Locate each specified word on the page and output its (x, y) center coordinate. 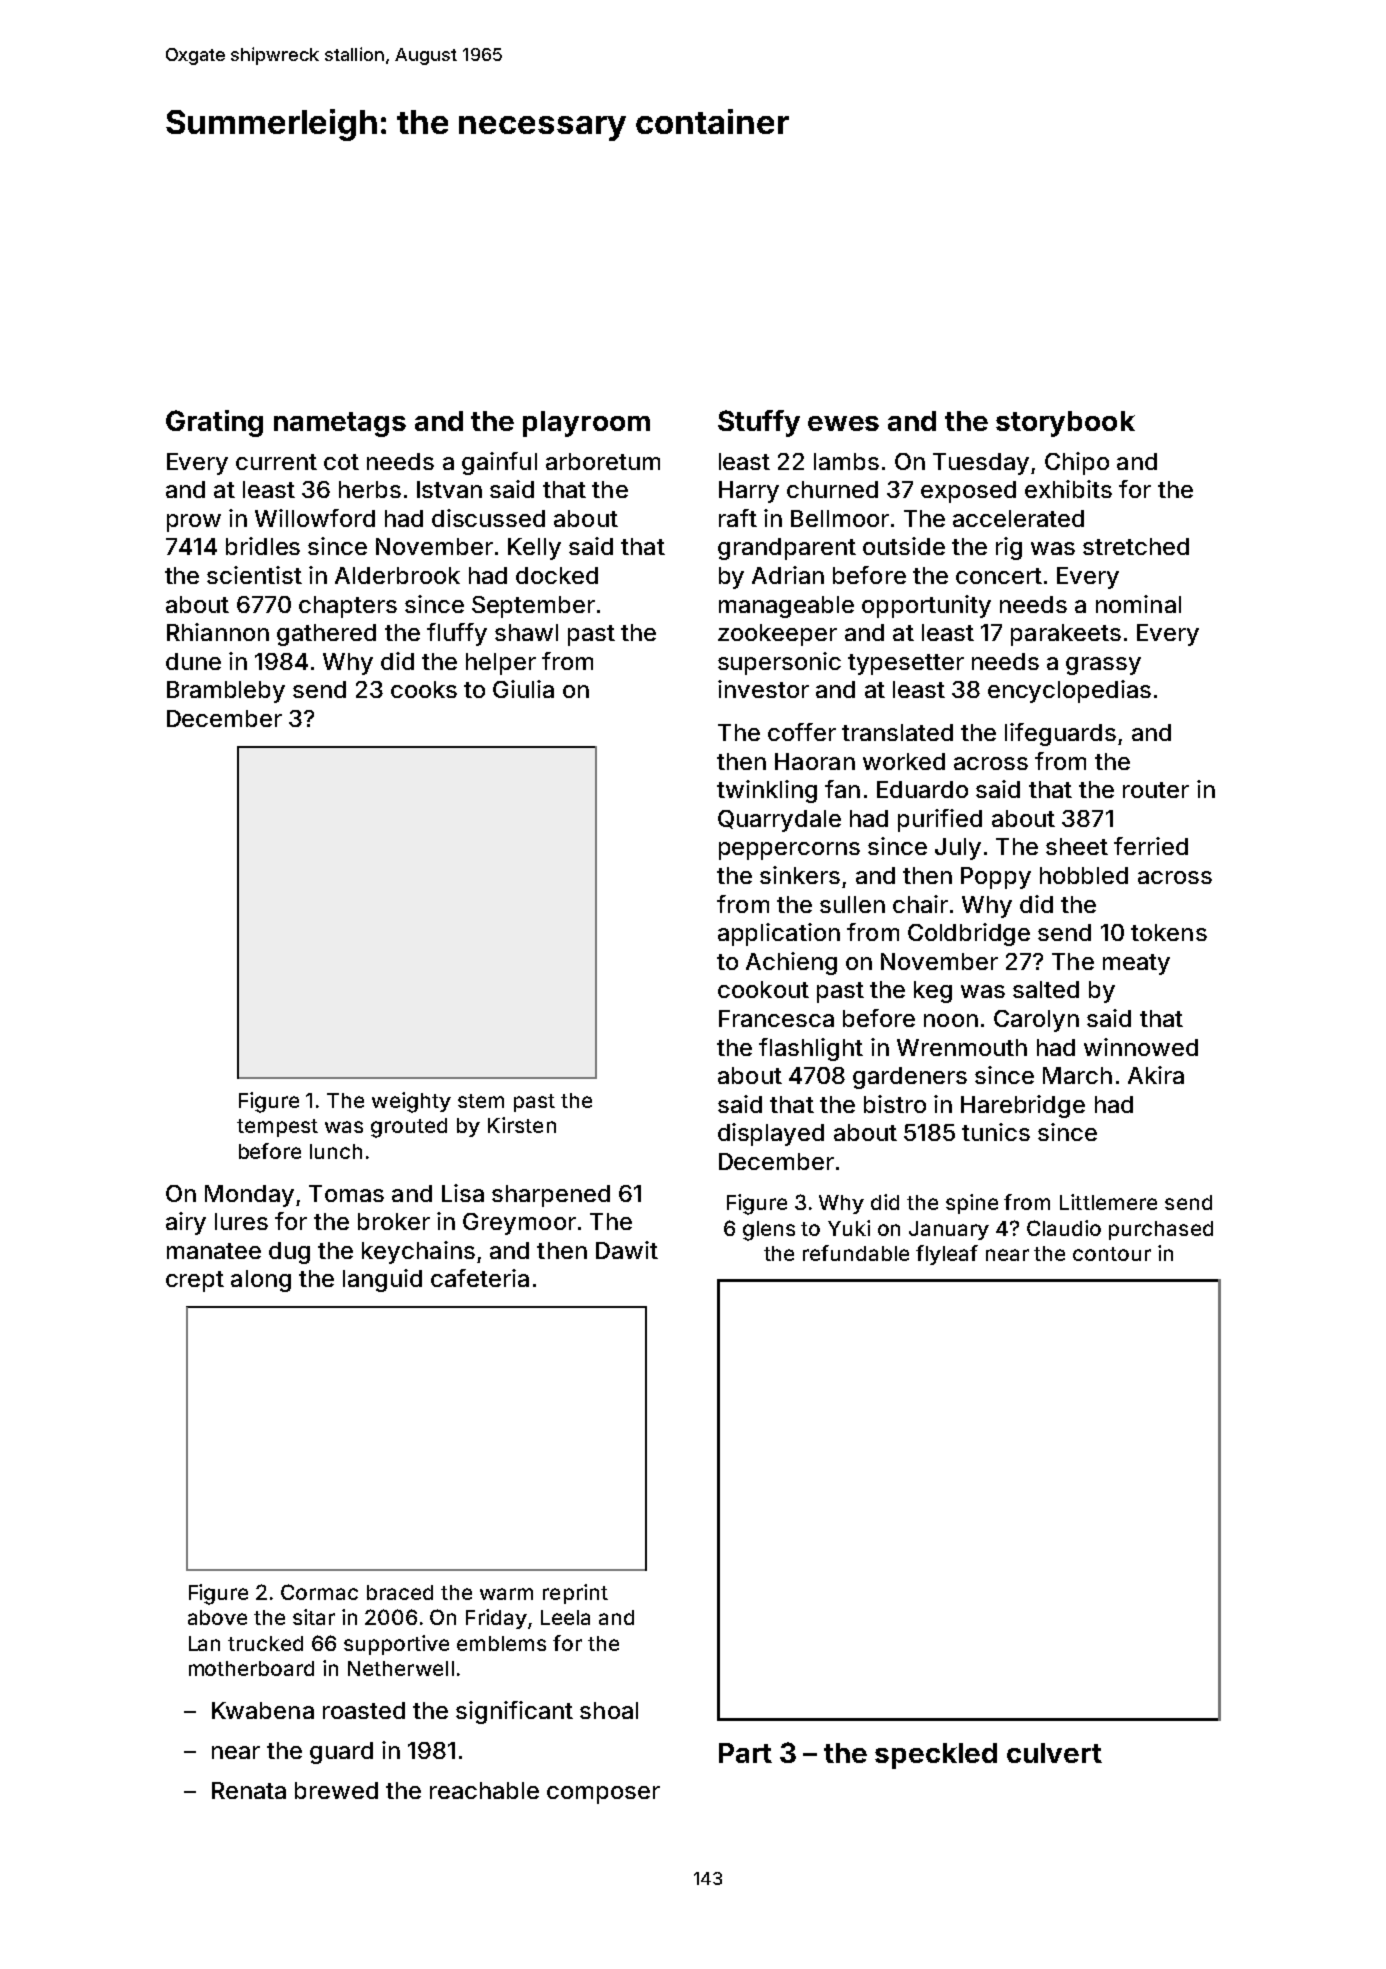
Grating (214, 423)
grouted (409, 1128)
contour (1112, 1254)
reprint (575, 1594)
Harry (749, 492)
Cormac (319, 1592)
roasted (364, 1710)
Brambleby (226, 692)
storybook (1065, 424)
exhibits (1068, 489)
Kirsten (522, 1125)
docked (557, 575)
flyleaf (947, 1255)
